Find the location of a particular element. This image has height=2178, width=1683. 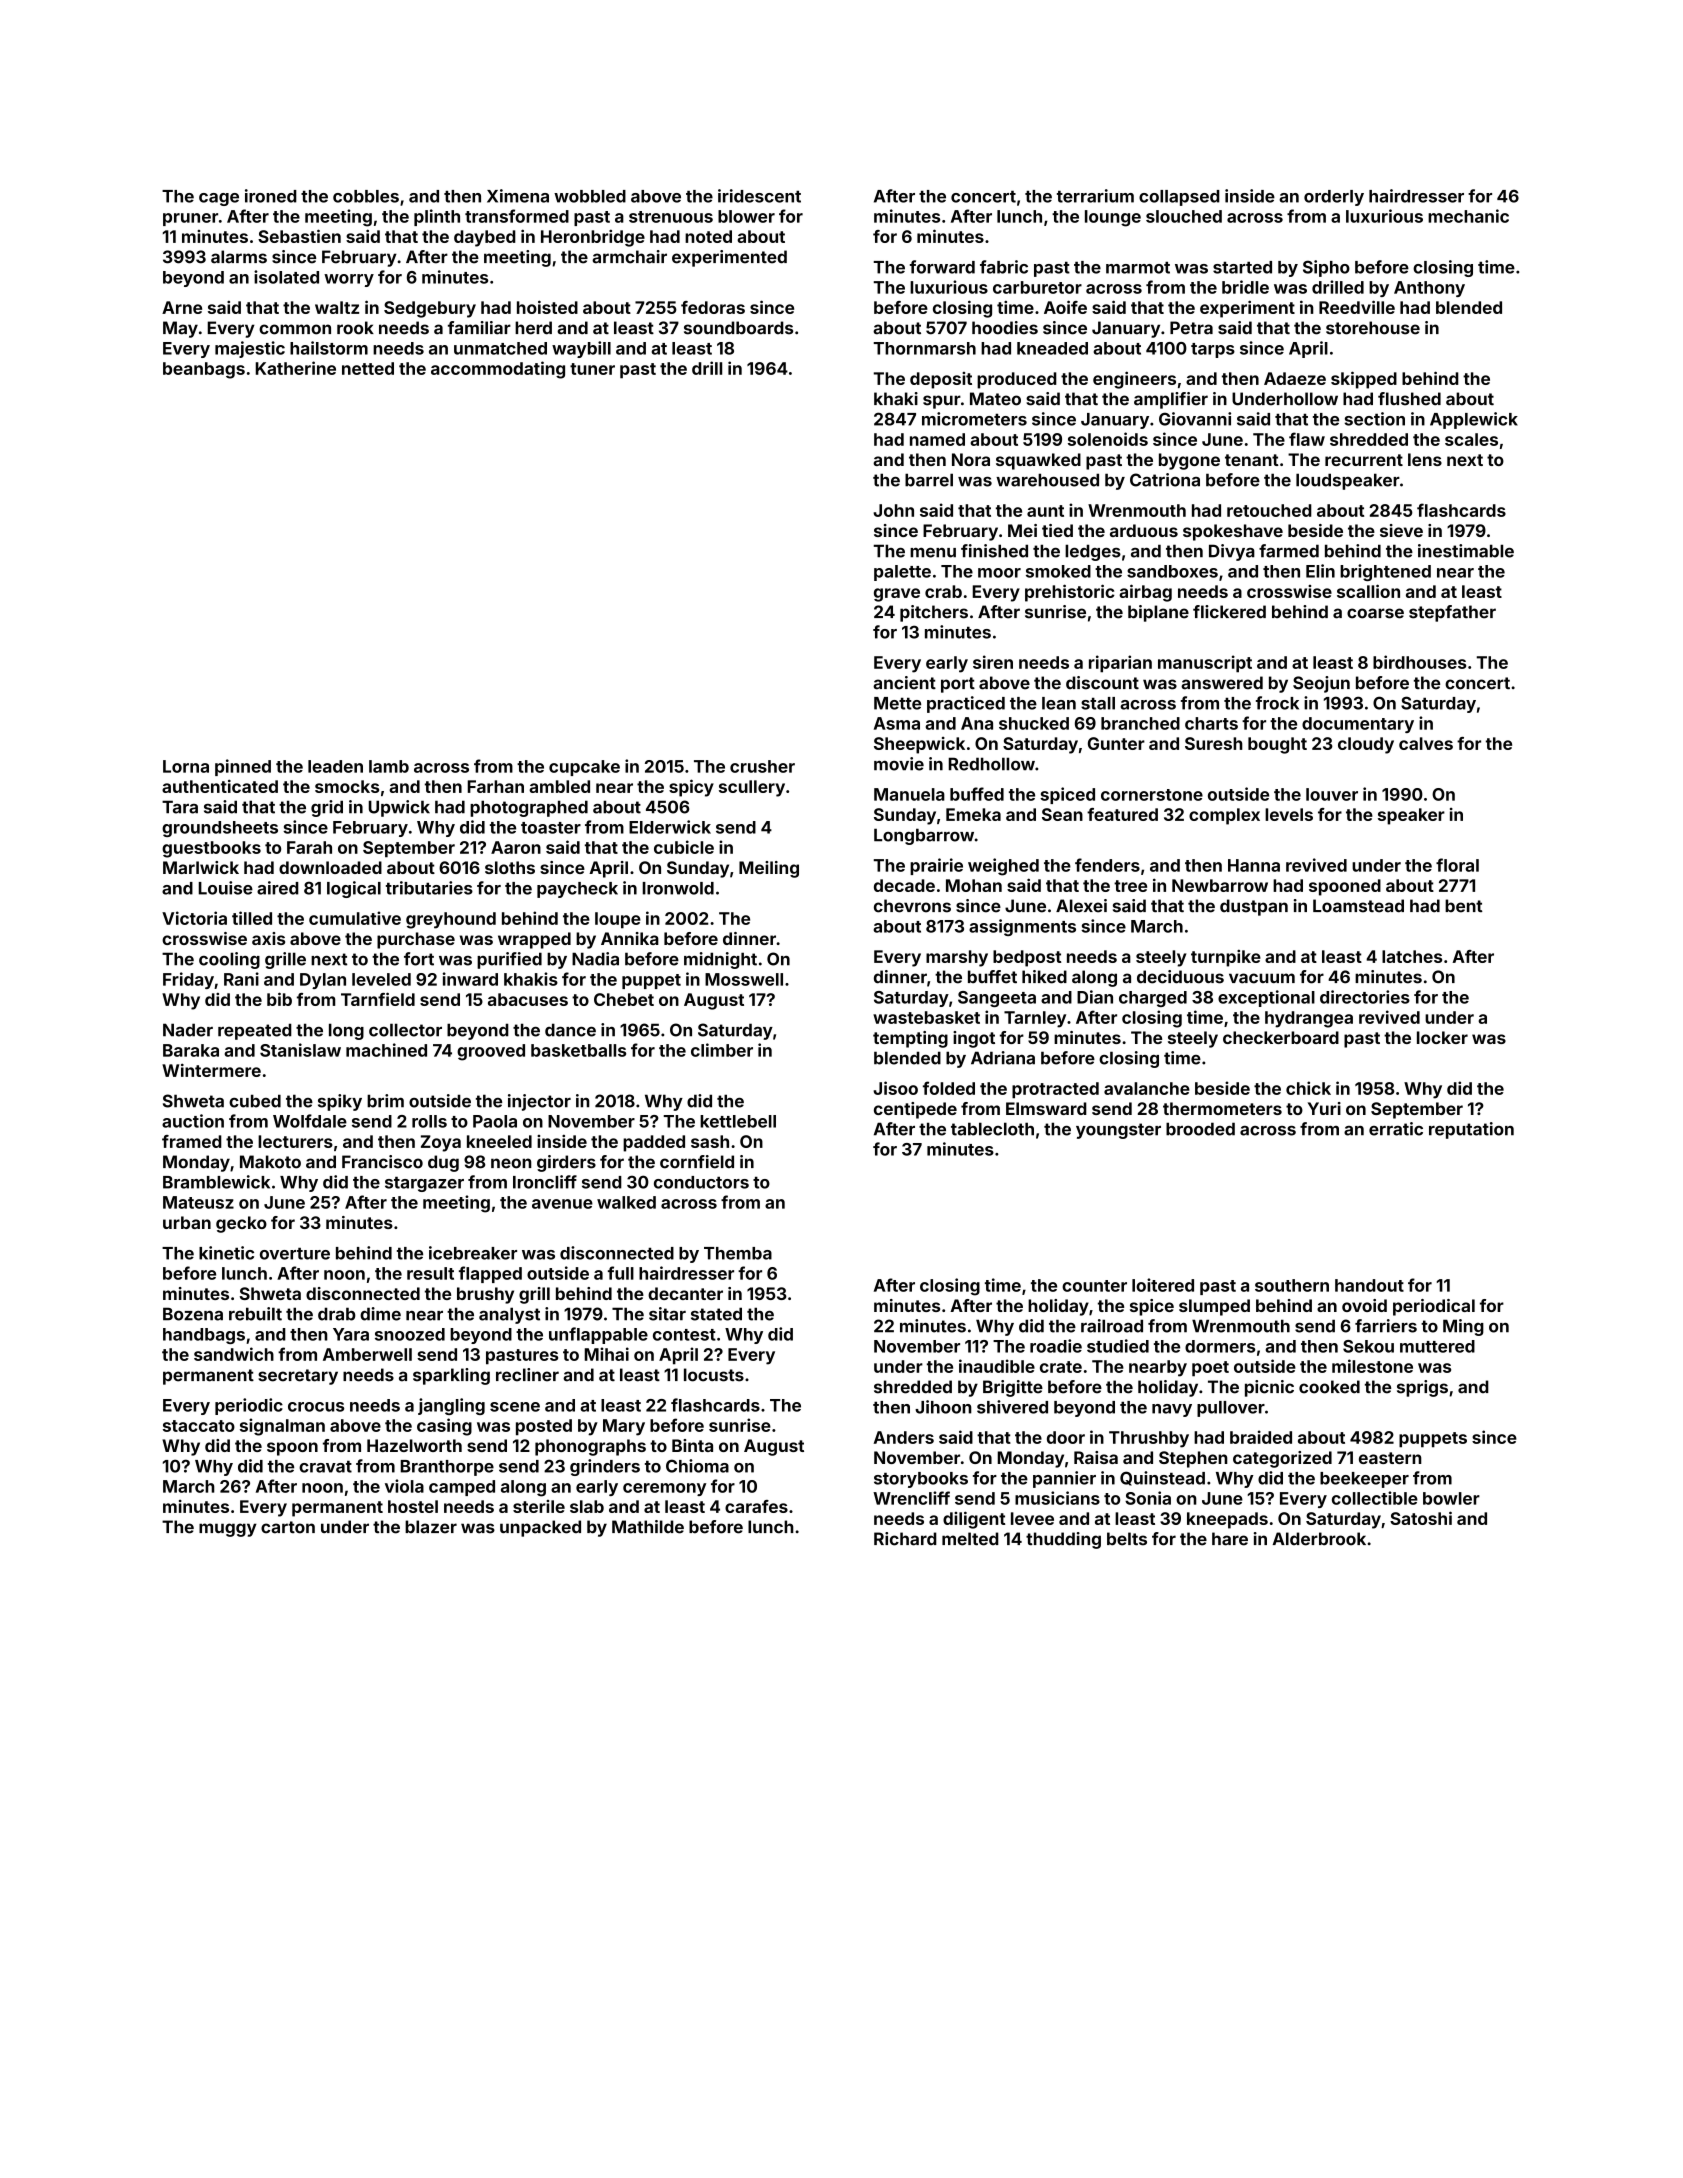

assignments is located at coordinates (1022, 927).
